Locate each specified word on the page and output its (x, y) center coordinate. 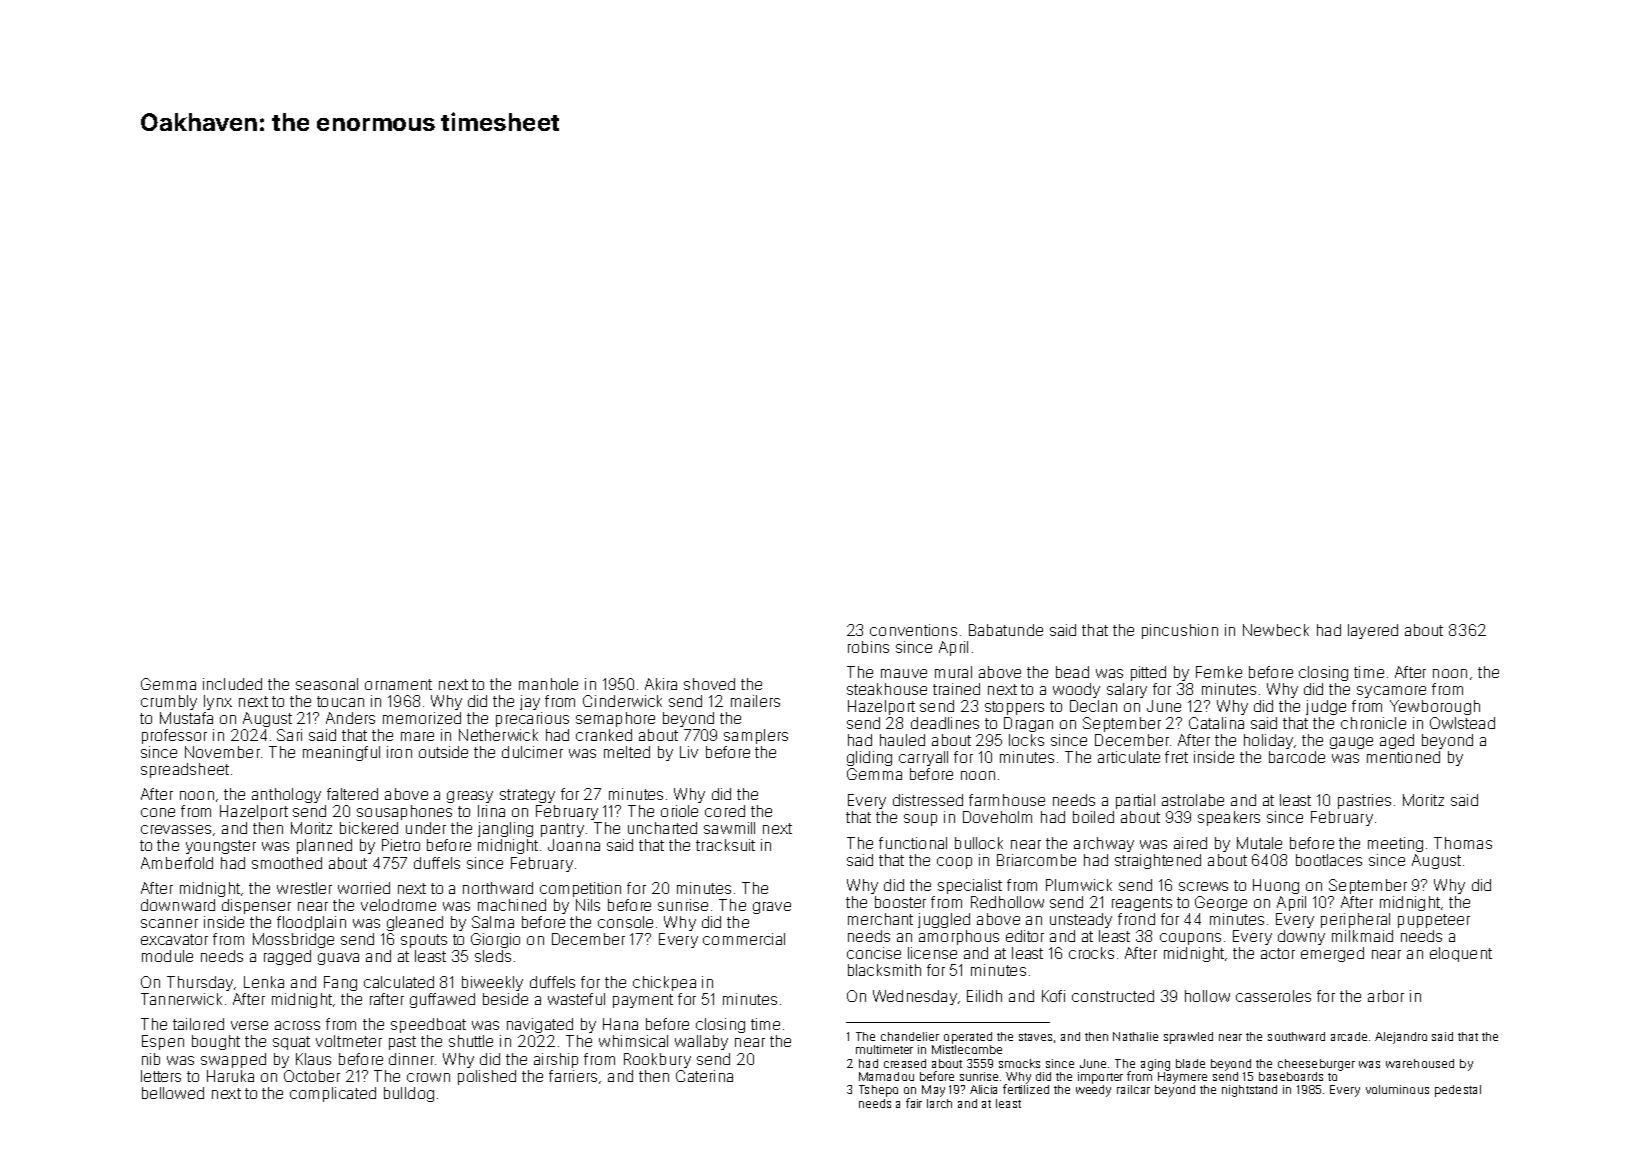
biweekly (492, 983)
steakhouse (887, 689)
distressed (928, 800)
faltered (352, 794)
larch (939, 1103)
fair (914, 1103)
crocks (1091, 953)
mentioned (1403, 757)
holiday (1268, 741)
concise (874, 953)
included (232, 684)
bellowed (173, 1093)
